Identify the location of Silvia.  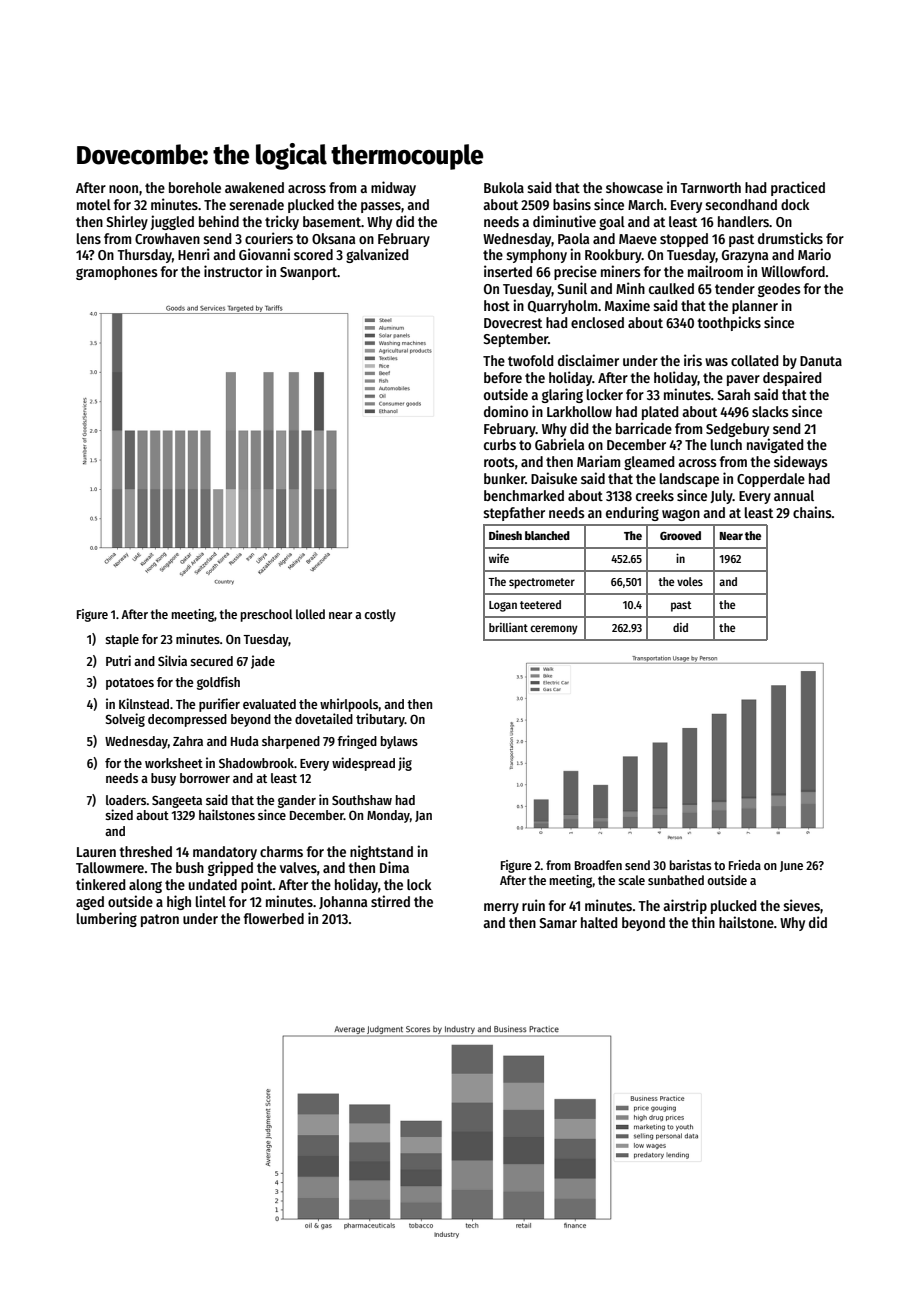
(172, 660).
